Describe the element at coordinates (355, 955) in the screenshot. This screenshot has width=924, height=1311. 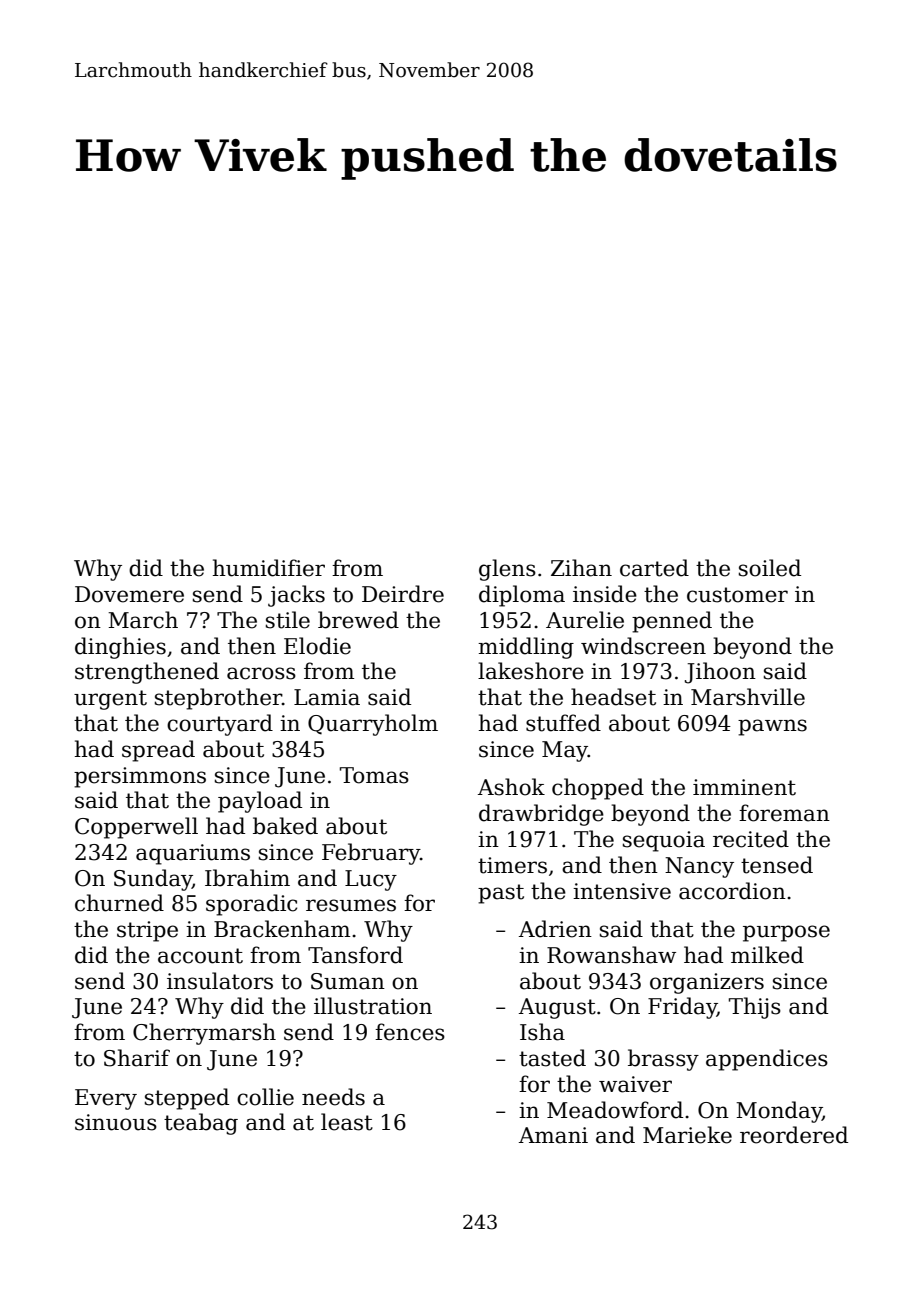
I see `Tansford` at that location.
